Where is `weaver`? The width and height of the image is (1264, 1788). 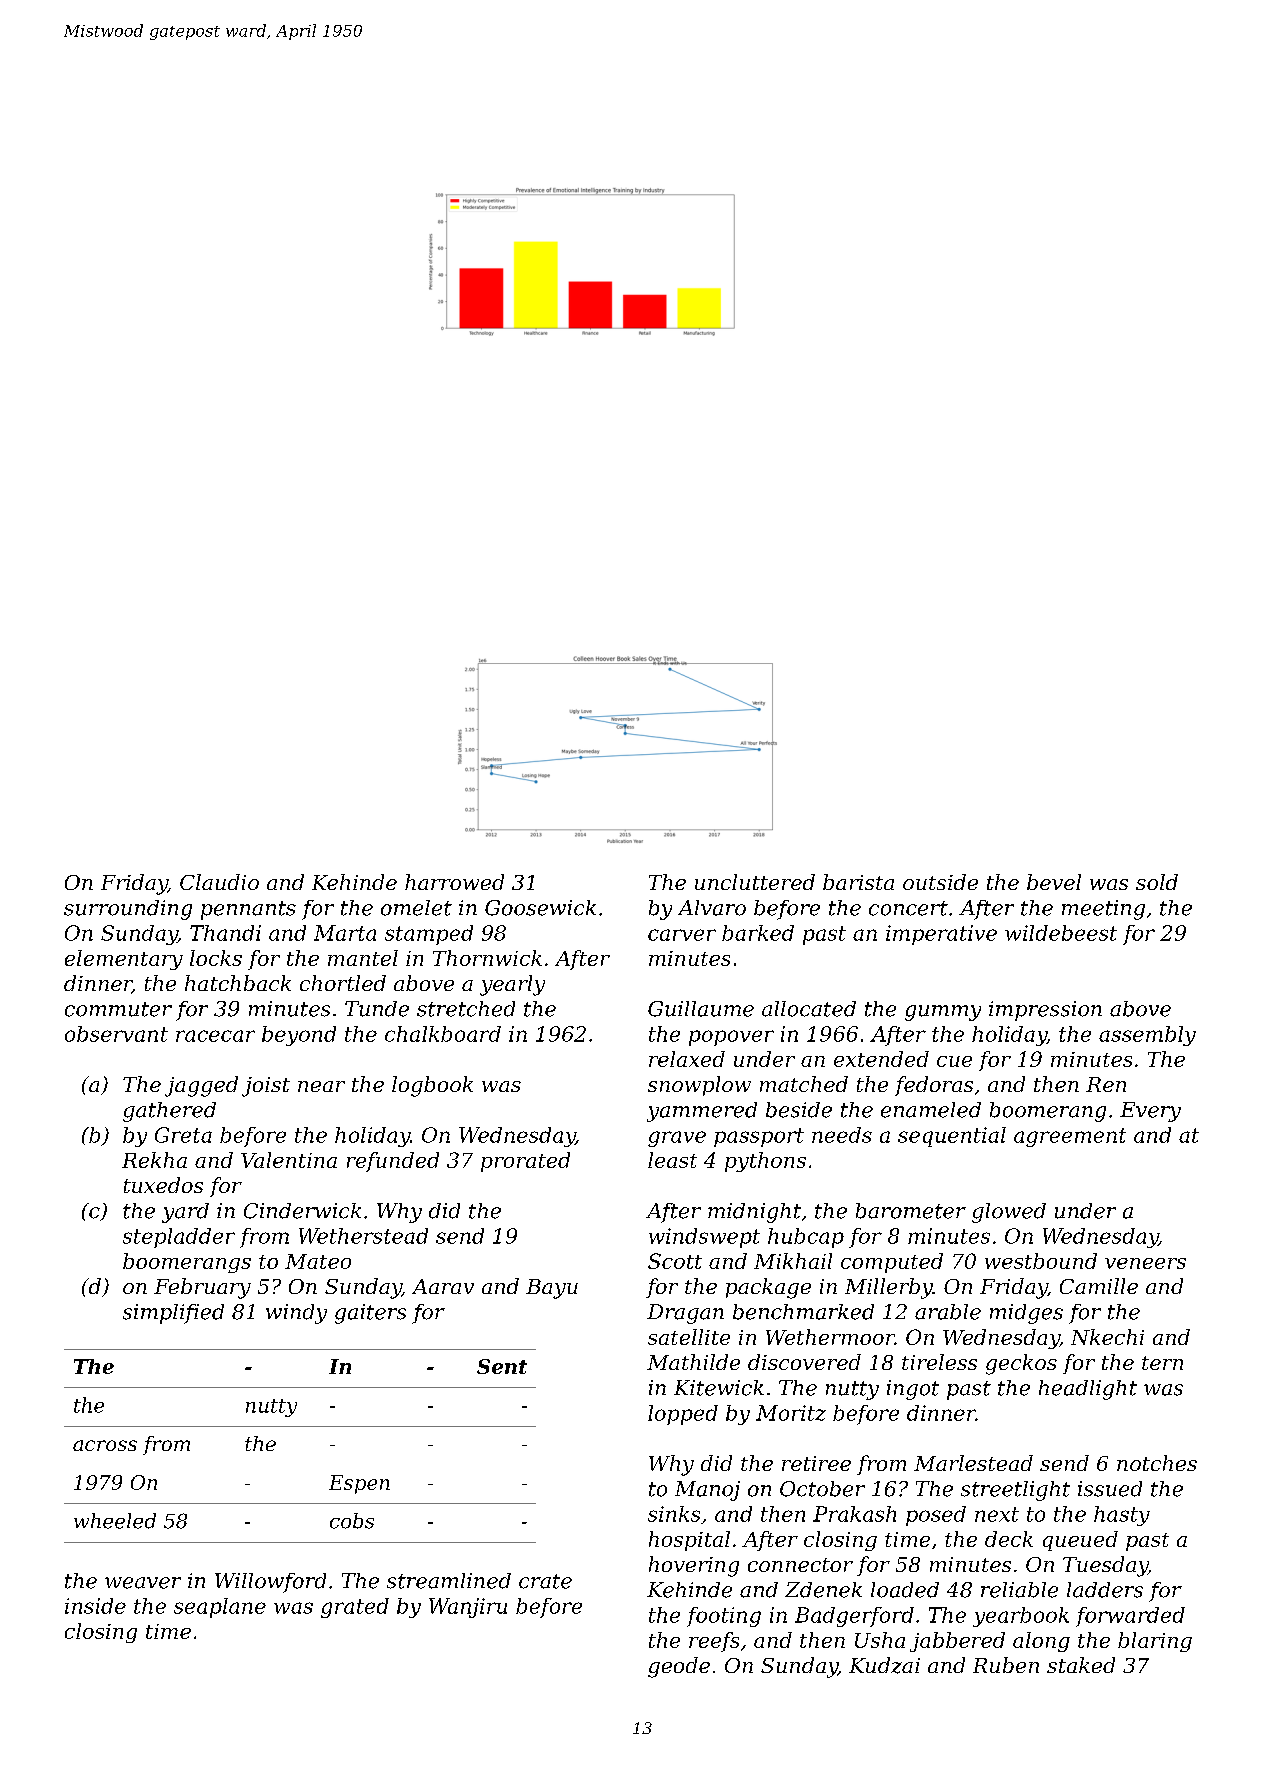
weaver is located at coordinates (143, 1583).
